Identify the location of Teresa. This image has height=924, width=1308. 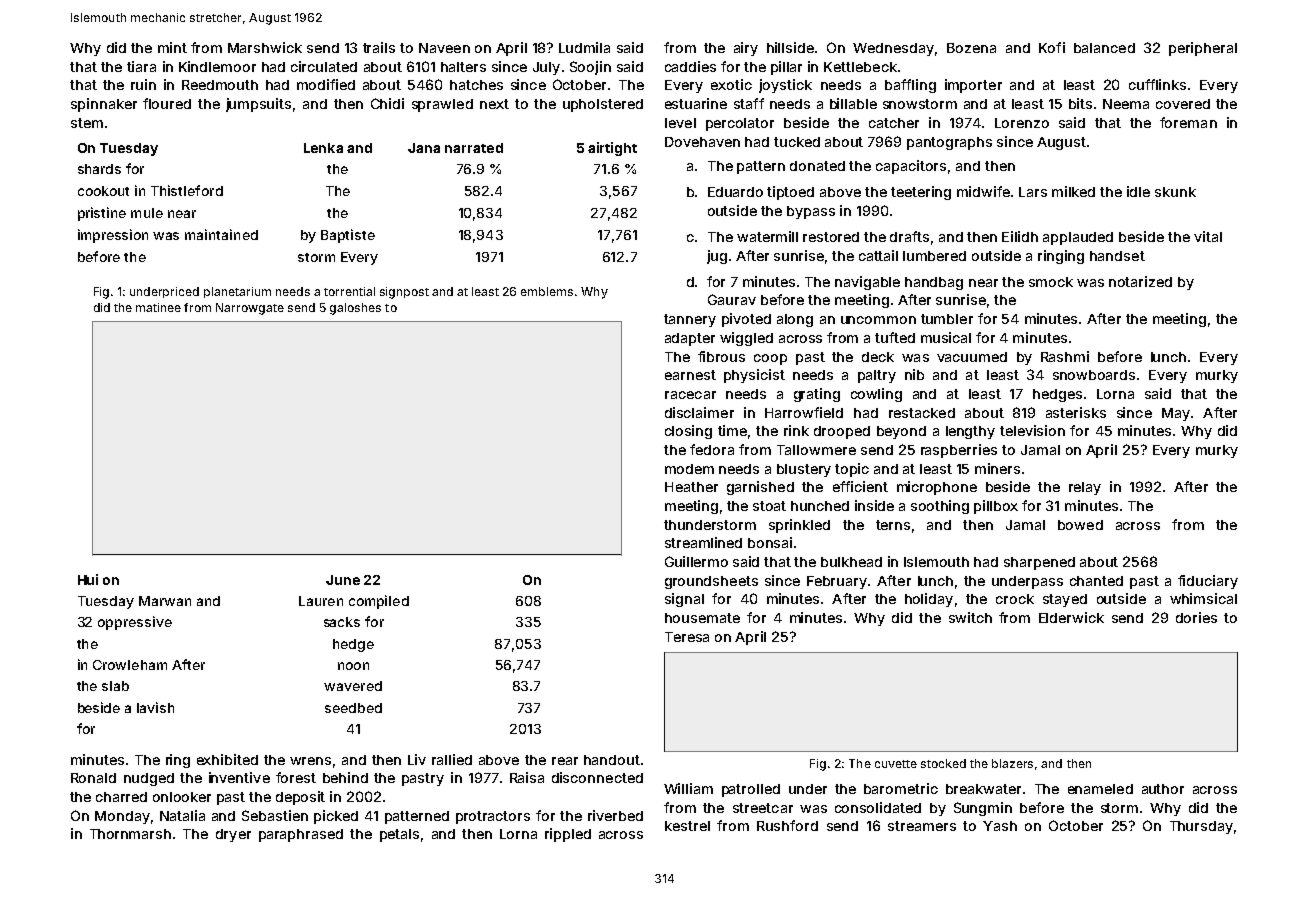
(687, 637).
